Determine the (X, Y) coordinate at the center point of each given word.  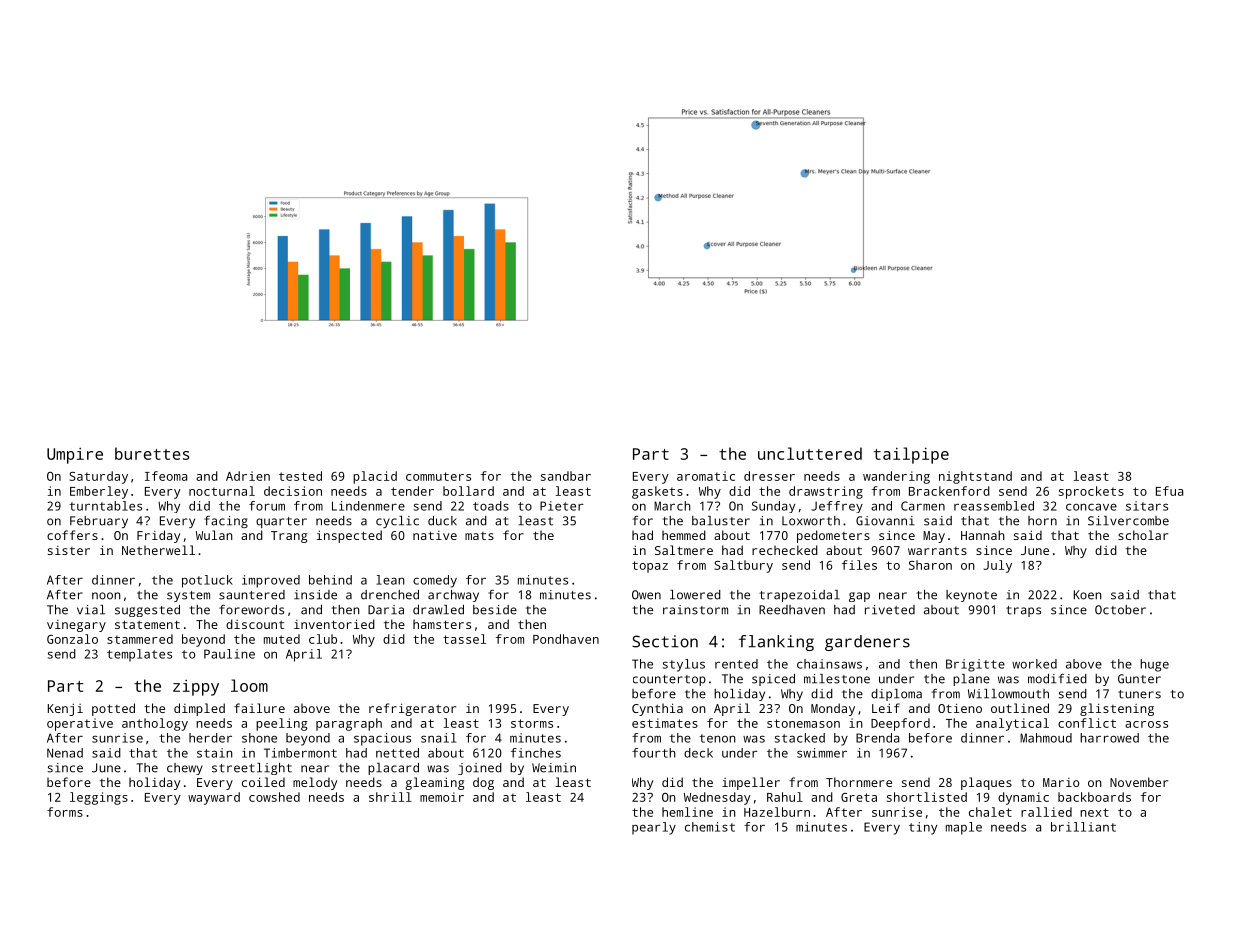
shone (259, 738)
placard (393, 769)
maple (964, 828)
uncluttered (810, 453)
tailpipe (911, 455)
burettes (152, 453)
